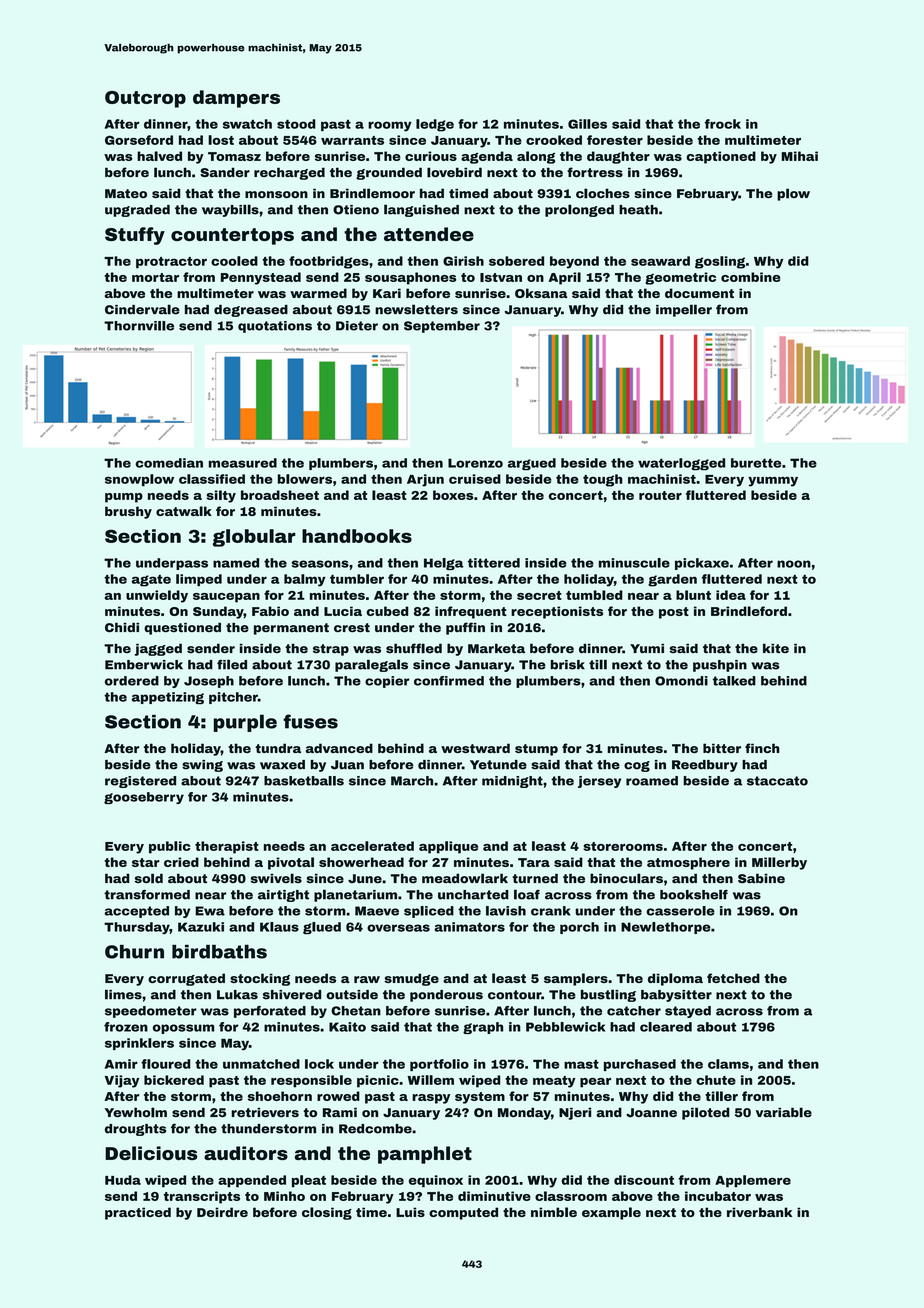 The width and height of the screenshot is (924, 1308). What do you see at coordinates (615, 140) in the screenshot?
I see `forester` at bounding box center [615, 140].
